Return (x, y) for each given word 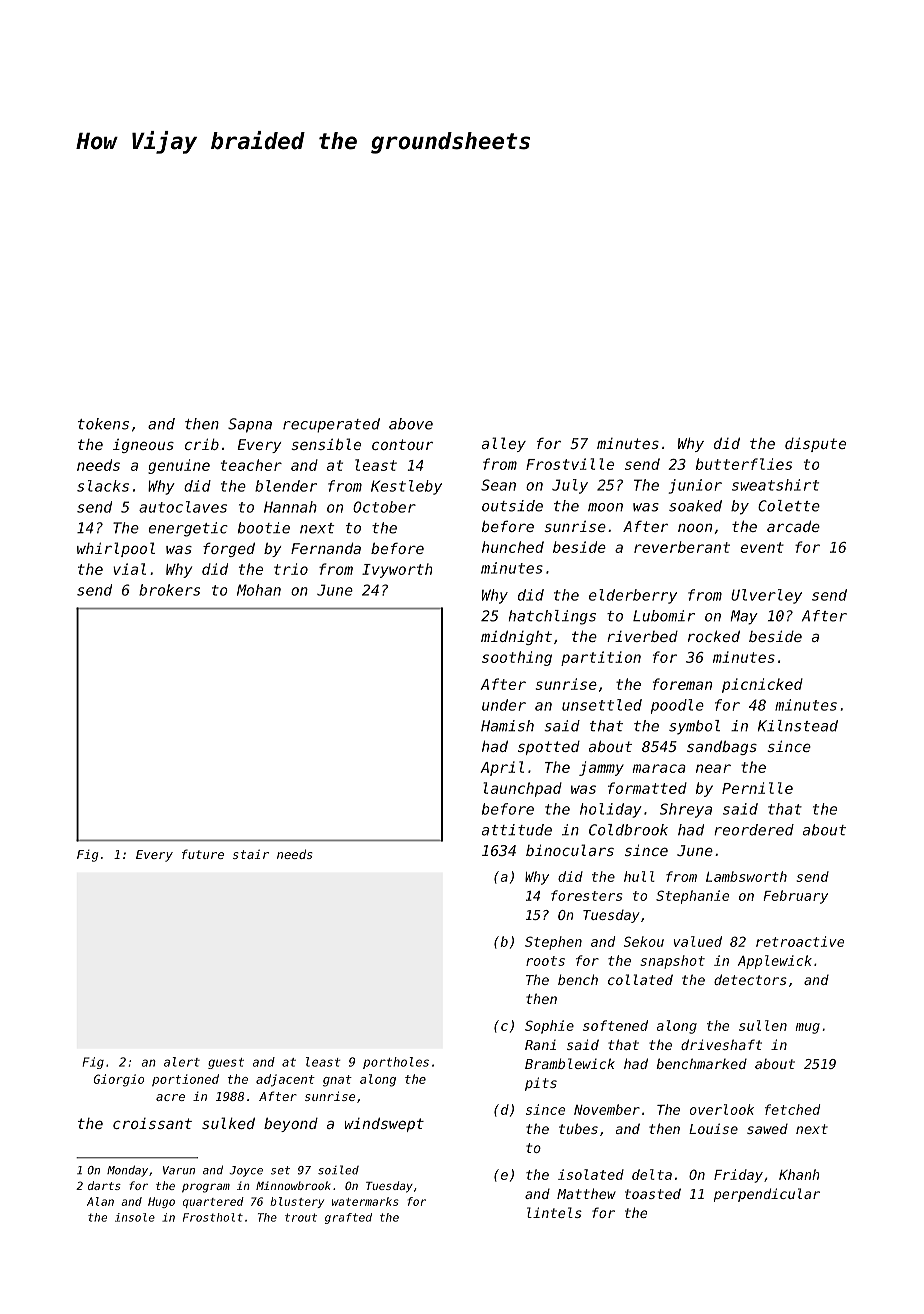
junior (695, 486)
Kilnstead (798, 726)
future (203, 854)
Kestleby (406, 487)
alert (182, 1062)
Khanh (799, 1174)
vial (129, 569)
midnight (516, 637)
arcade (793, 526)
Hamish (507, 726)
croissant (152, 1123)
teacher (251, 465)
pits (541, 1084)
